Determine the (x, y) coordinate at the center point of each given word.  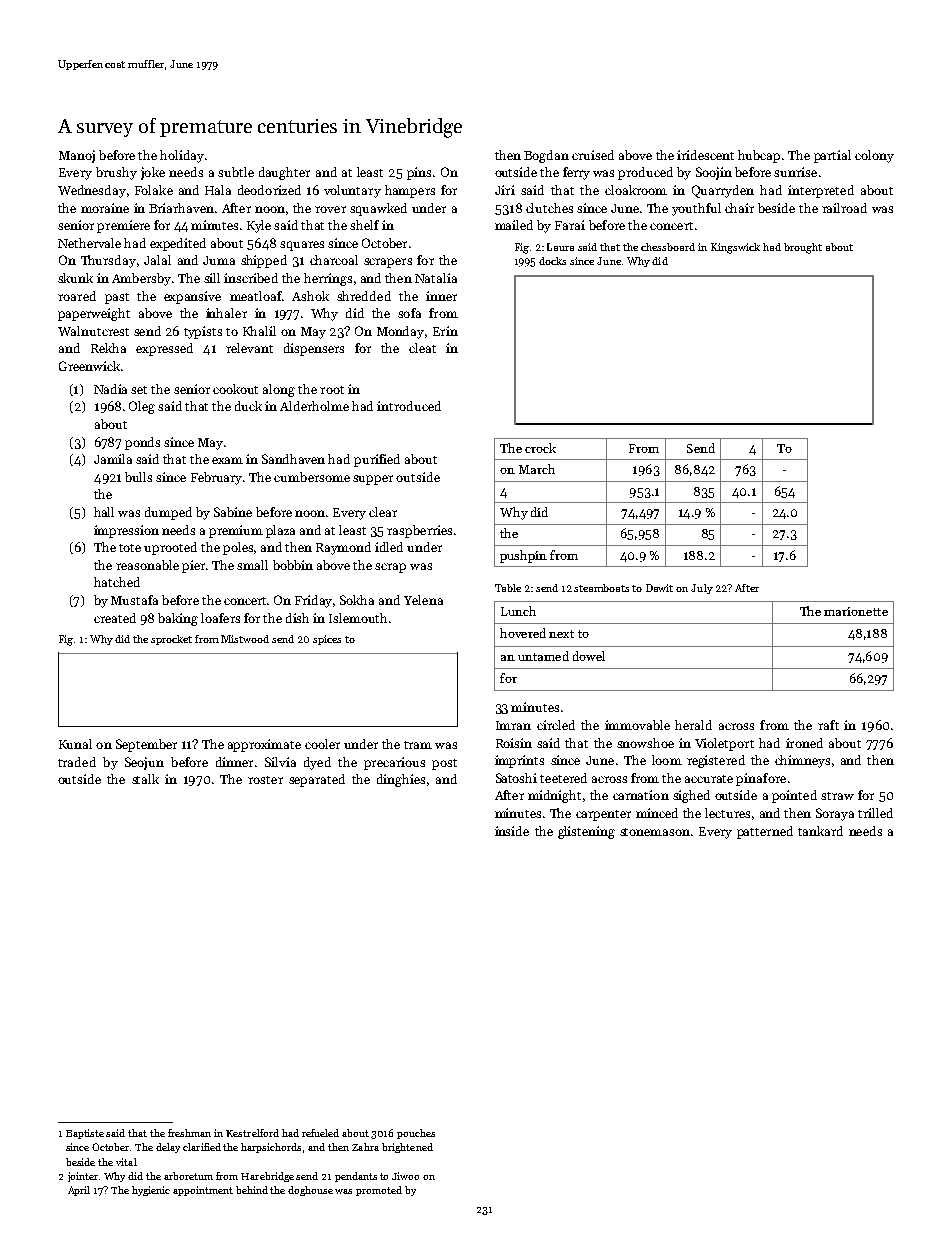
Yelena (423, 600)
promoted (379, 1191)
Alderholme (314, 406)
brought (803, 248)
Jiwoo (405, 1176)
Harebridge (267, 1177)
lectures (727, 813)
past (117, 298)
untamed (543, 656)
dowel (589, 656)
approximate (264, 745)
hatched (117, 582)
